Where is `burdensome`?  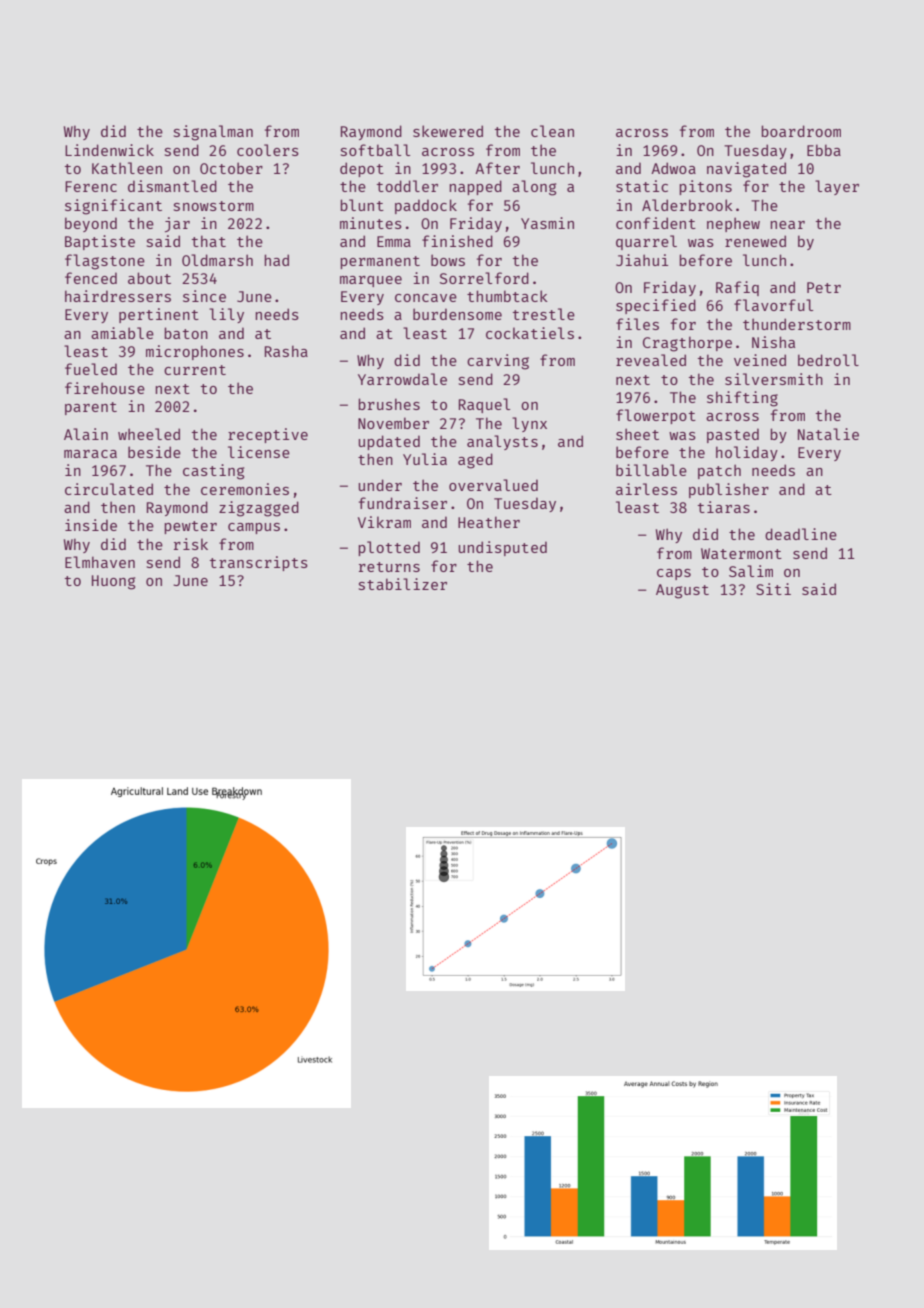 burdensome is located at coordinates (457, 314).
